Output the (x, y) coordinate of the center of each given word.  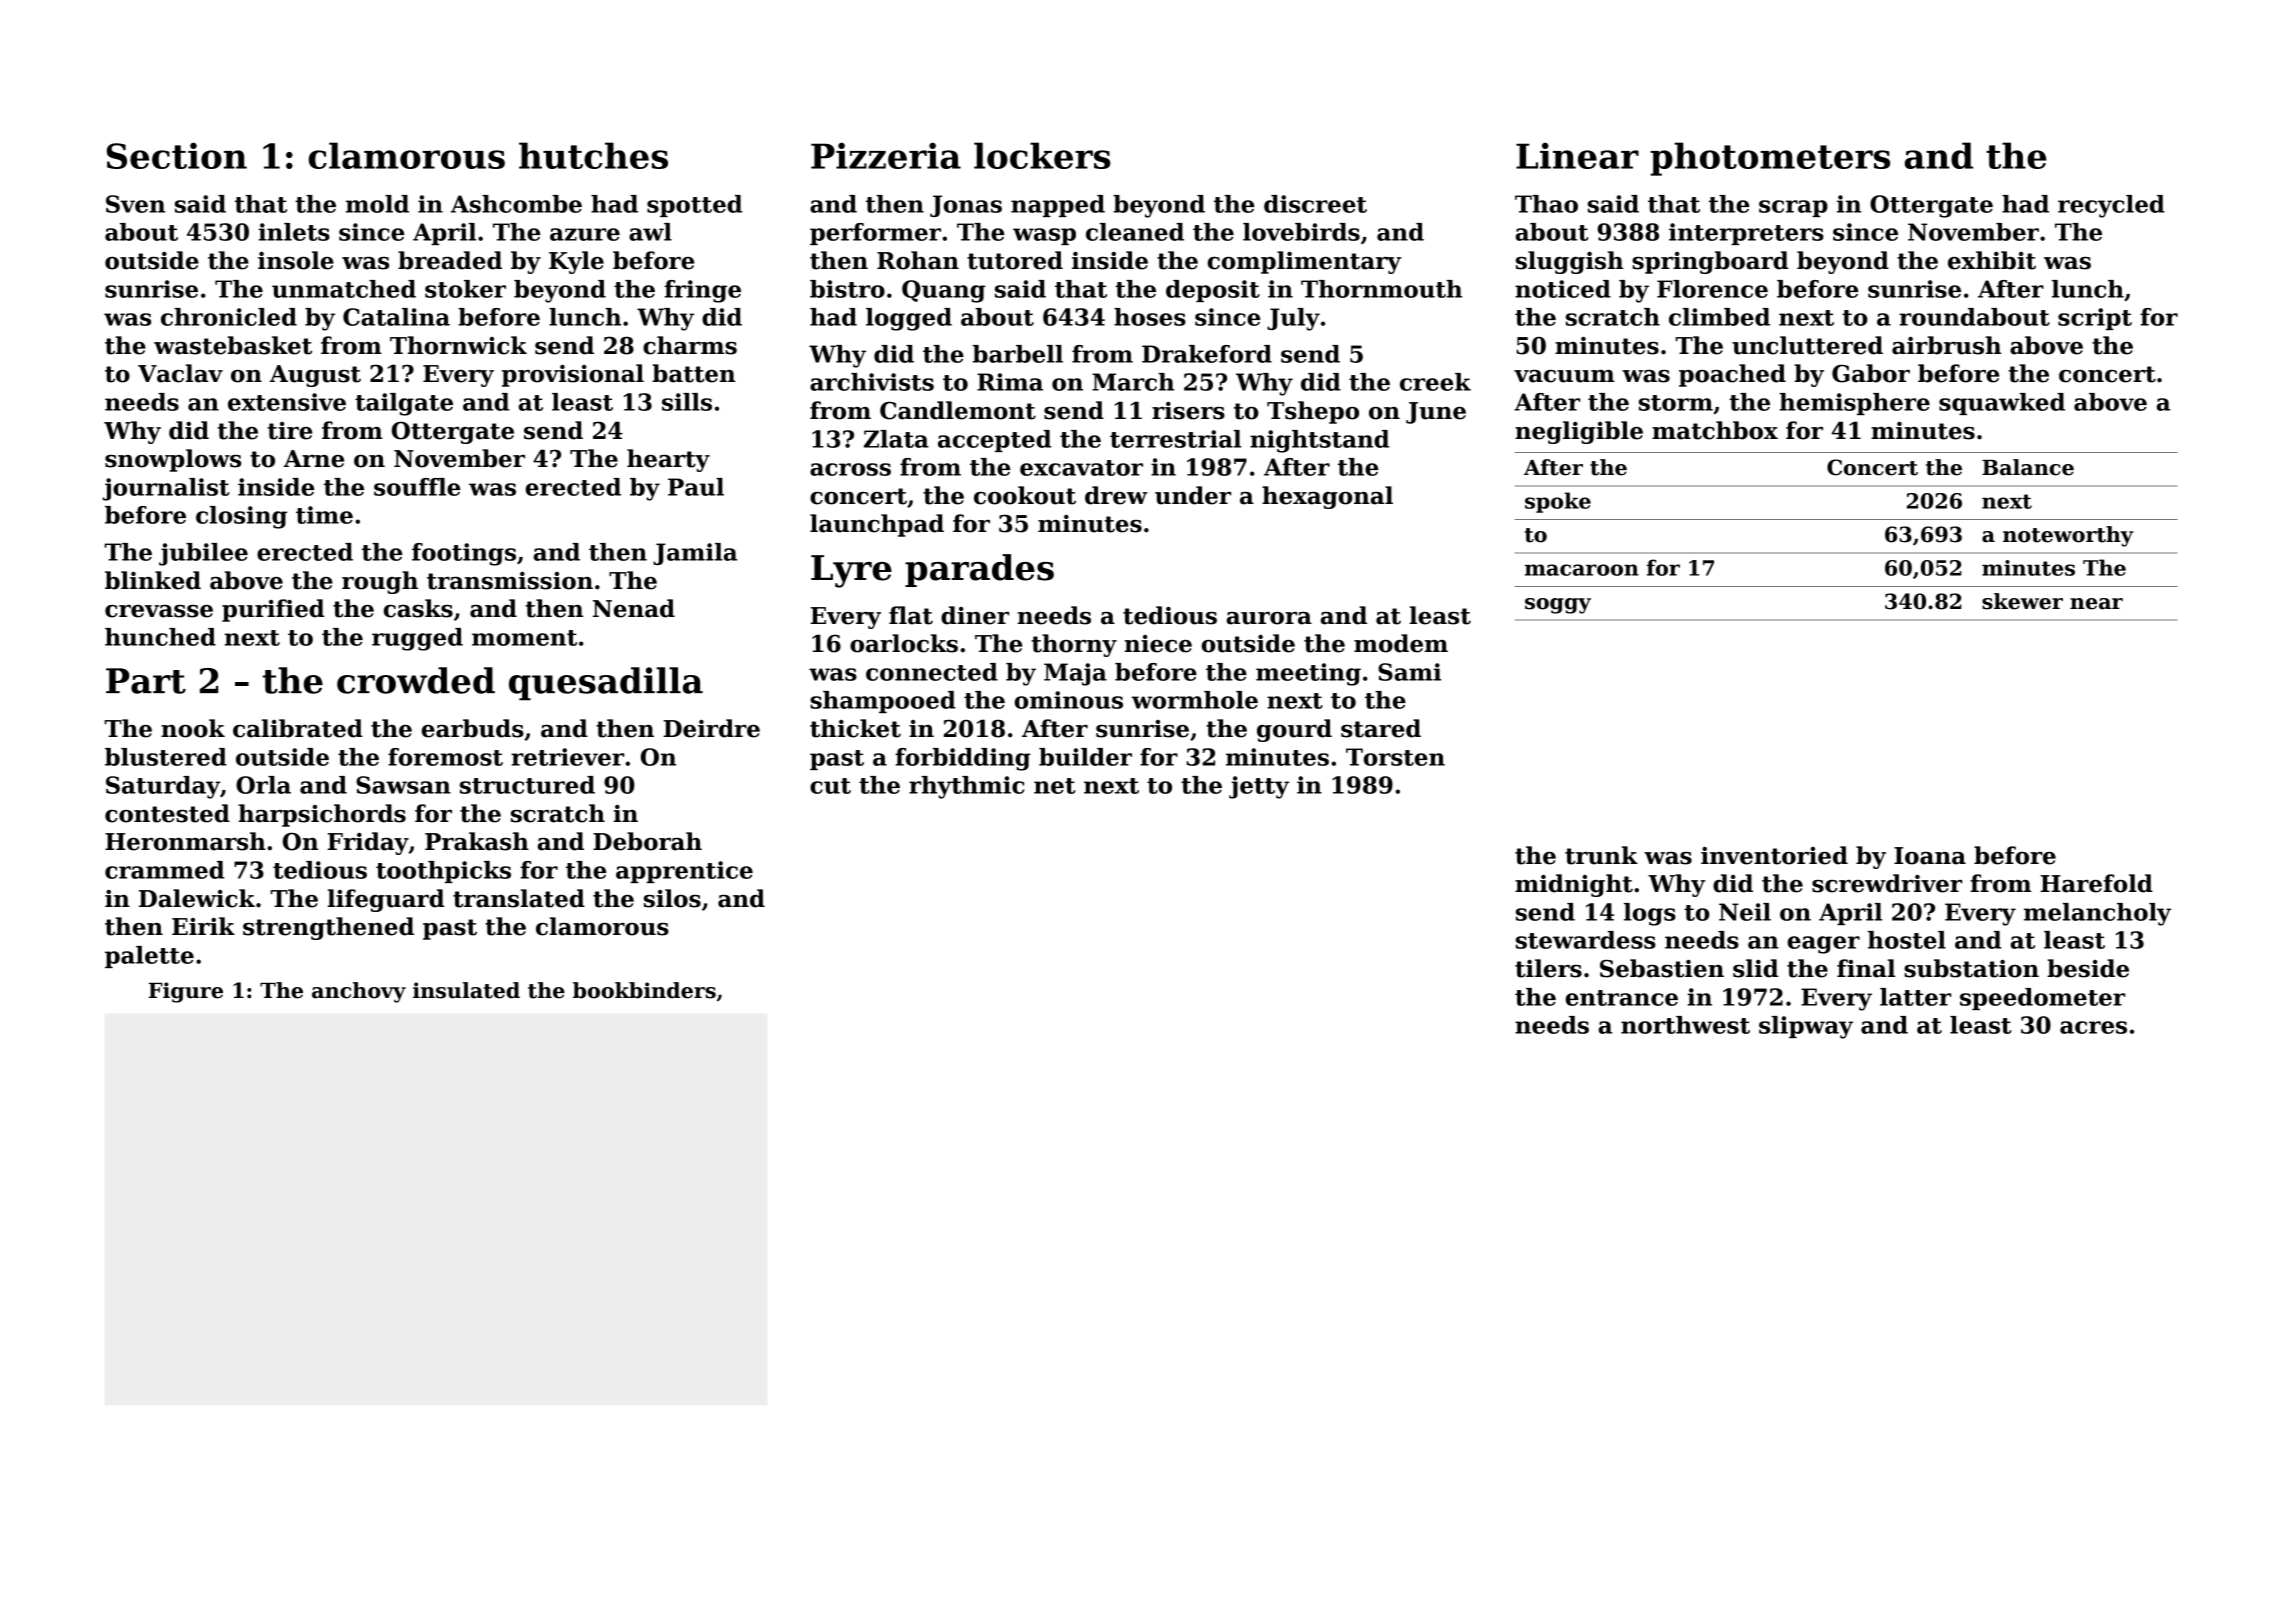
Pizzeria (886, 155)
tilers (1548, 968)
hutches (593, 155)
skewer (2022, 601)
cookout (1025, 495)
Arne (314, 459)
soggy (1558, 606)
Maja (1075, 674)
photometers (1770, 159)
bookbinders (644, 990)
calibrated (298, 728)
